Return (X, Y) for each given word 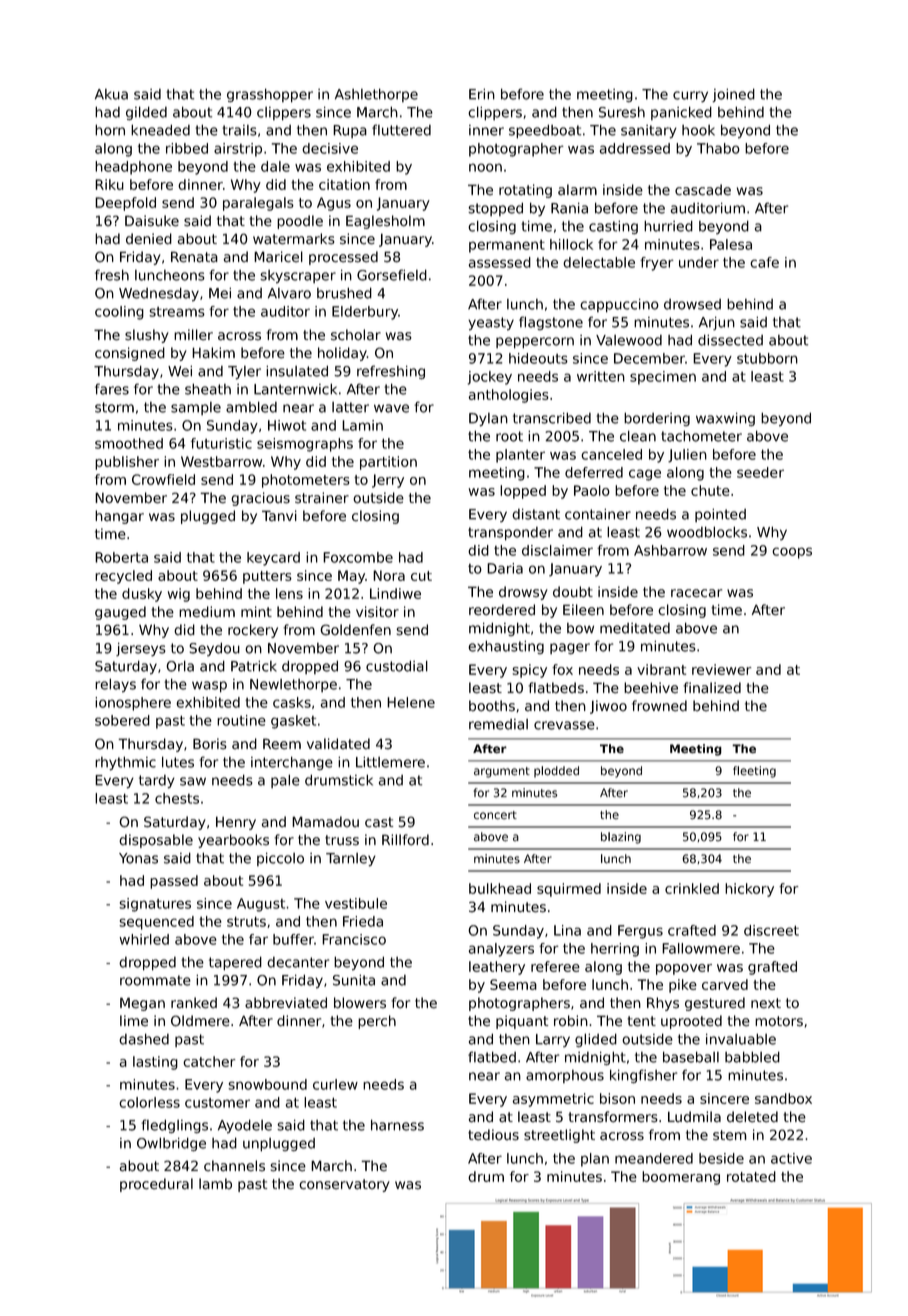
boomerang (681, 1178)
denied (149, 239)
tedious (493, 1135)
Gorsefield (392, 275)
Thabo (718, 148)
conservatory (344, 1185)
